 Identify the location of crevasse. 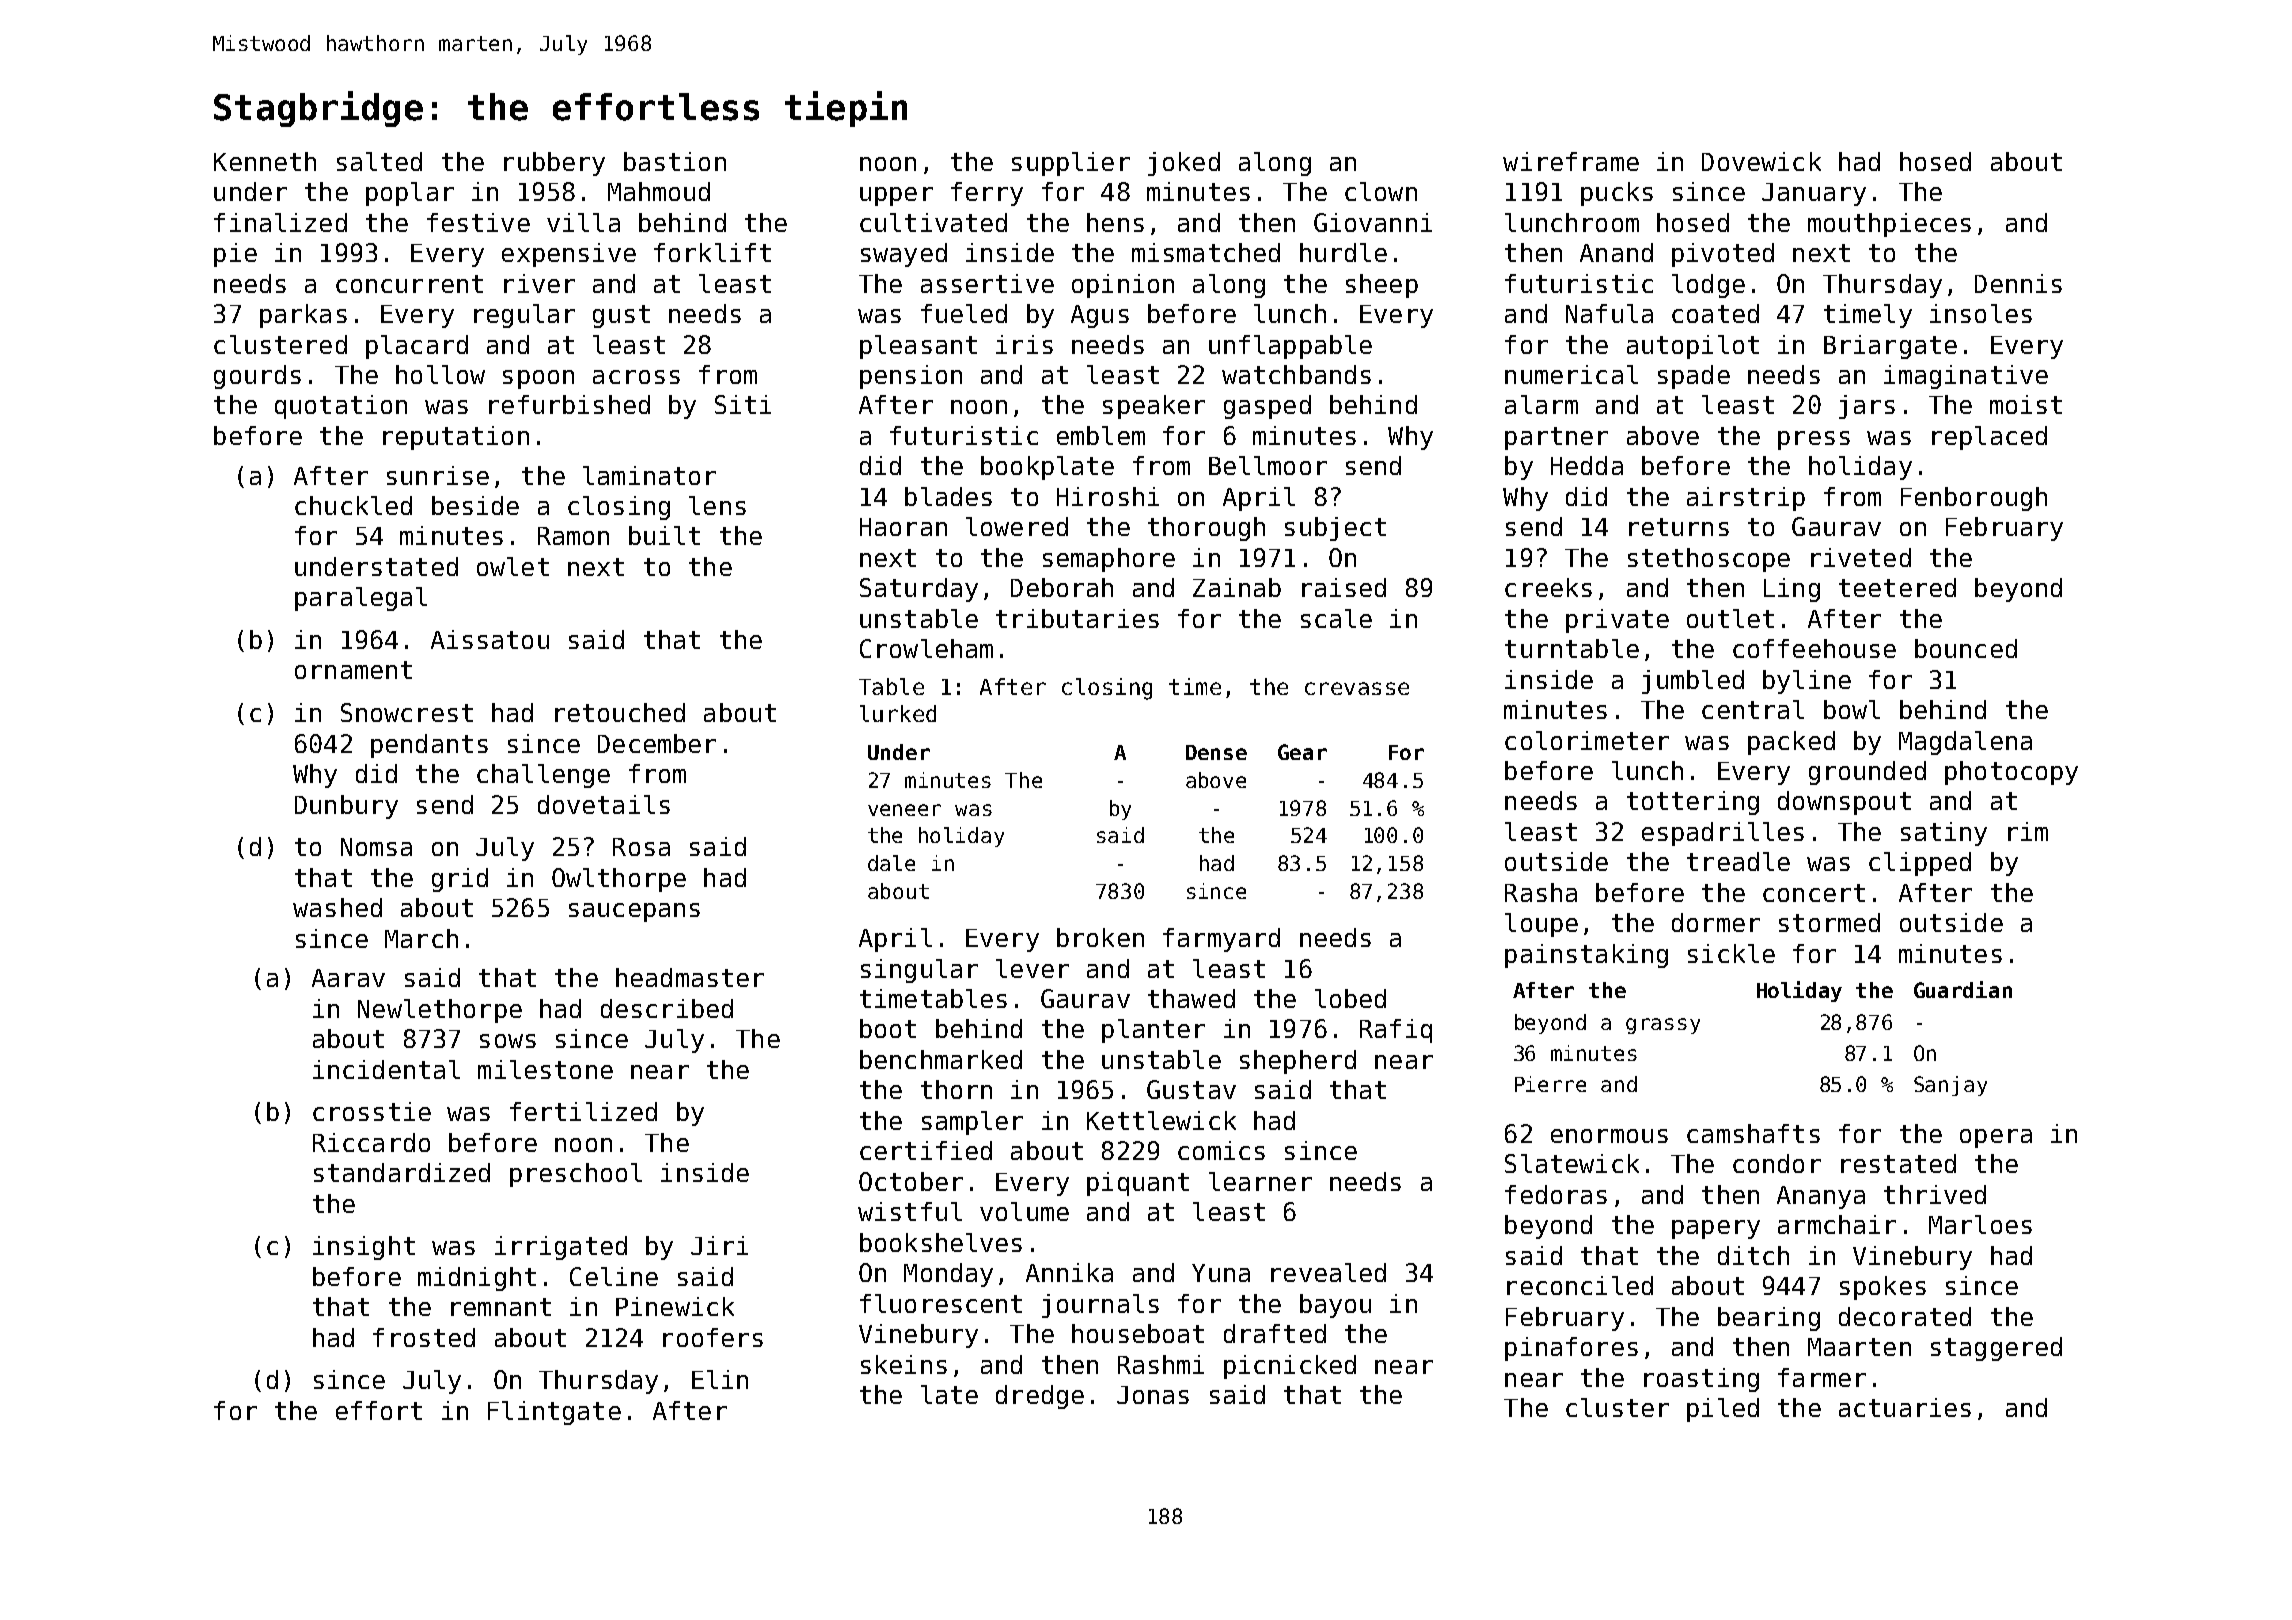
(1357, 688).
